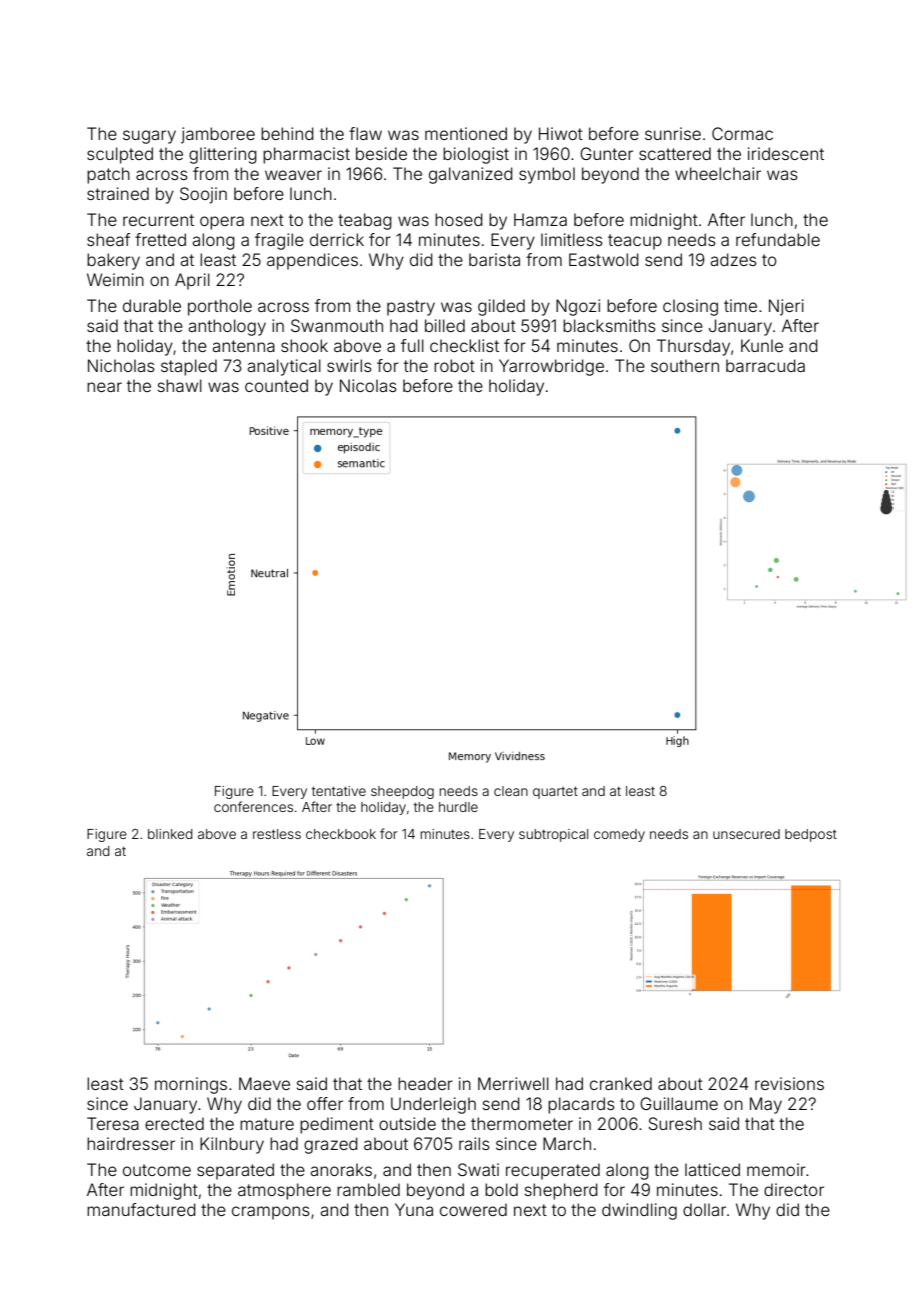 This screenshot has width=924, height=1308. Describe the element at coordinates (765, 365) in the screenshot. I see `barracuda` at that location.
